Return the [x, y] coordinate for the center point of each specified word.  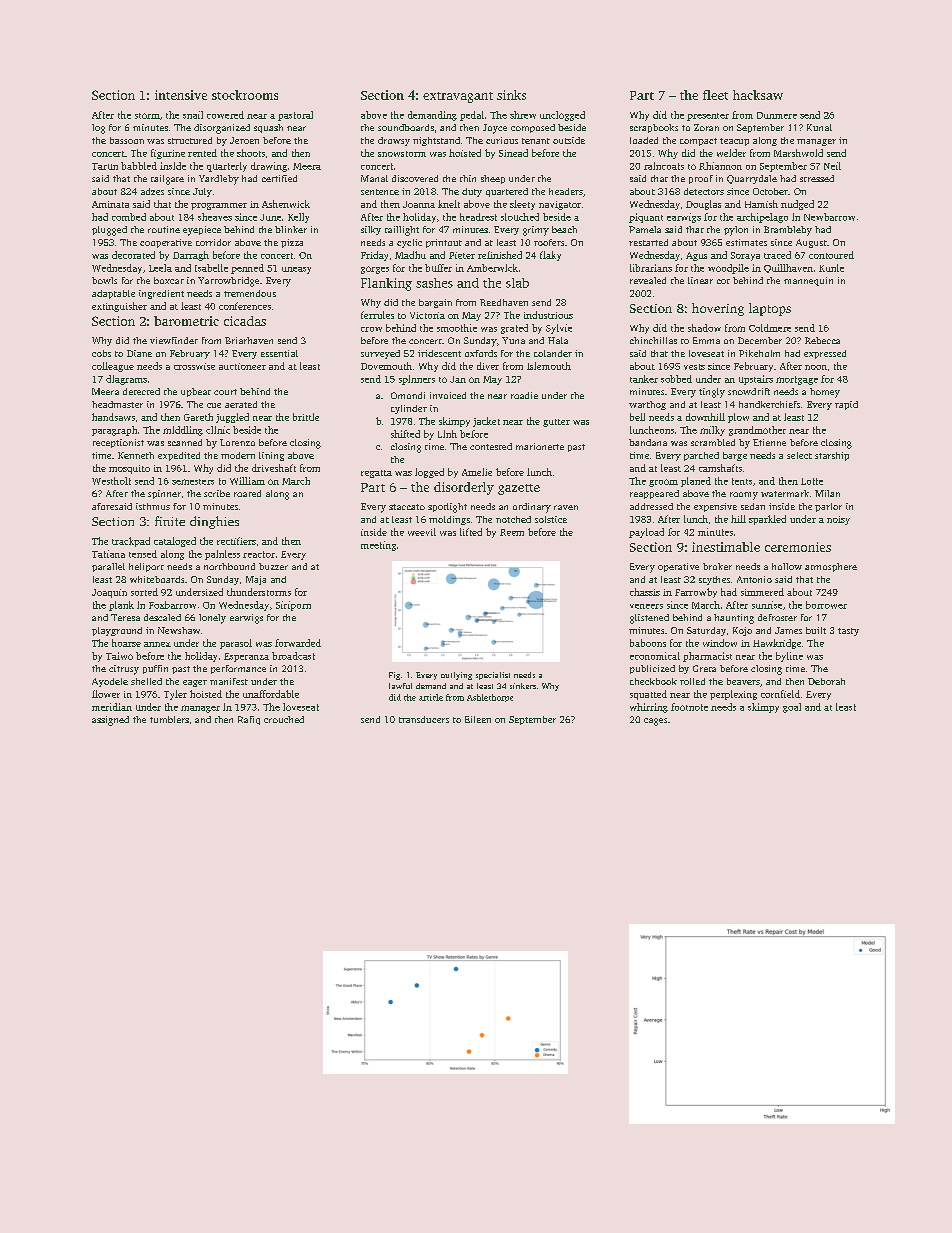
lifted [471, 532]
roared [247, 493]
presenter [708, 117]
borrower [826, 605]
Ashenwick [286, 204]
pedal [472, 116]
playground [117, 631]
